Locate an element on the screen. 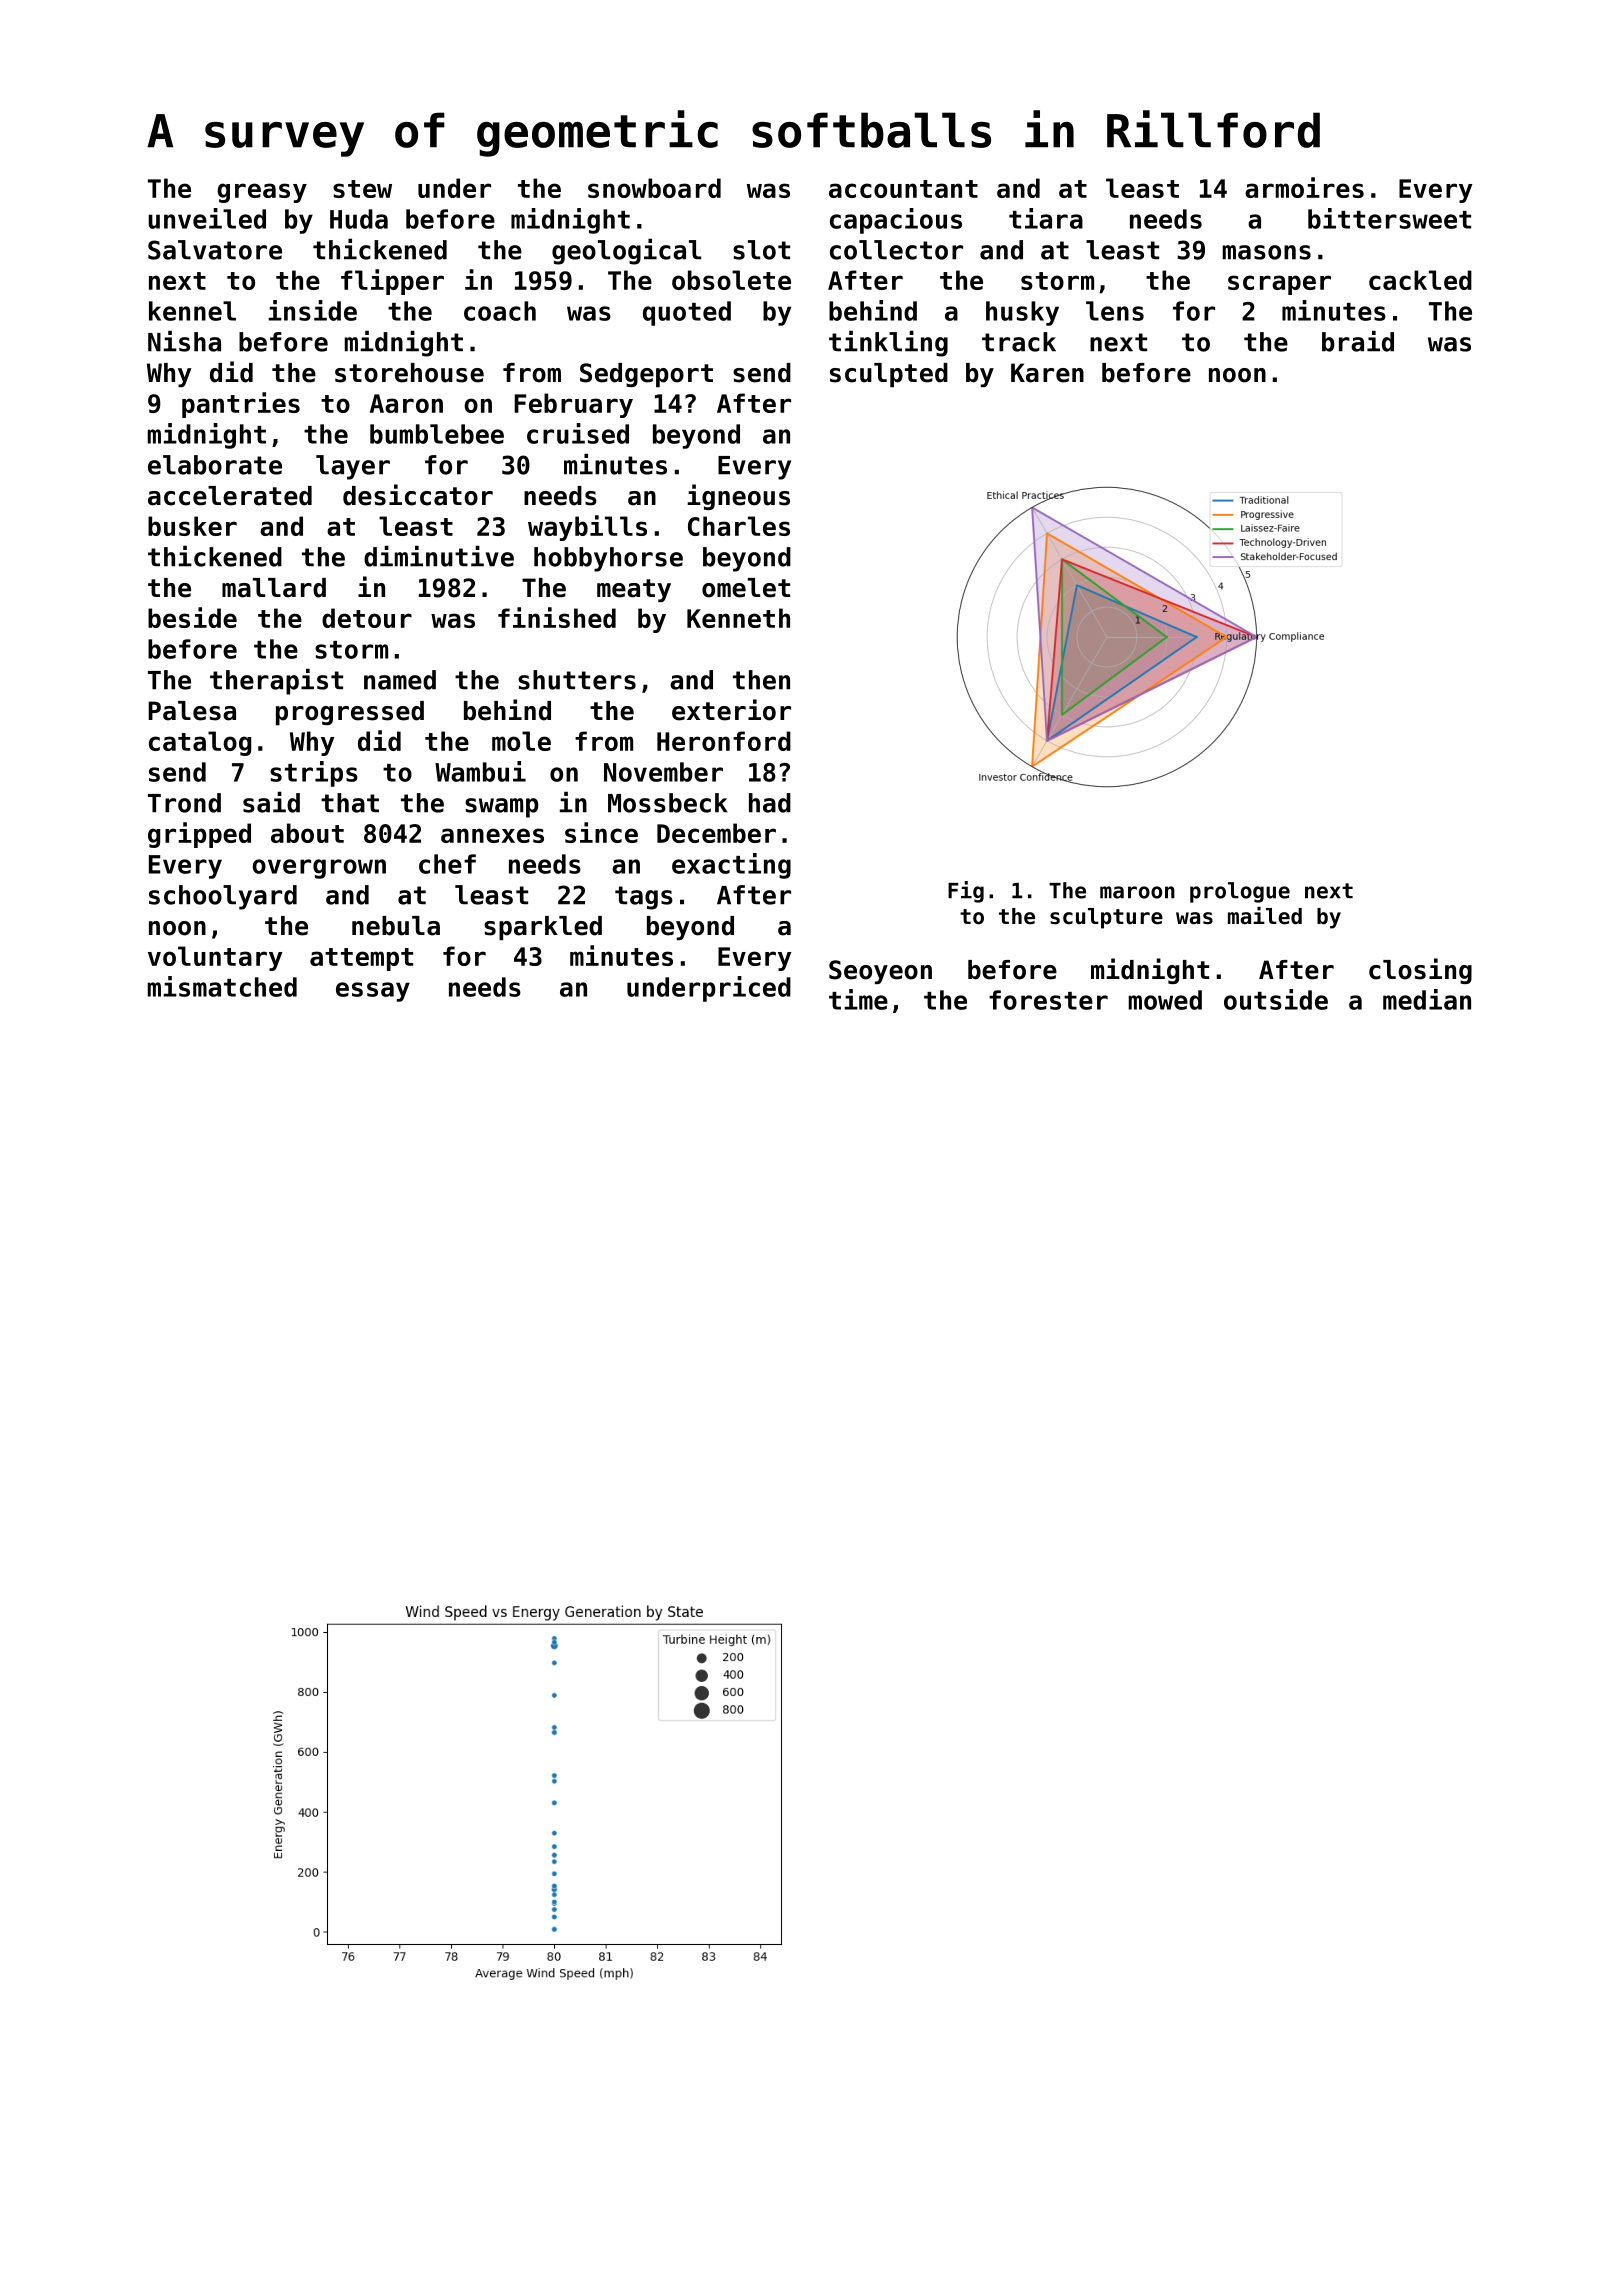  snowboard is located at coordinates (654, 188).
